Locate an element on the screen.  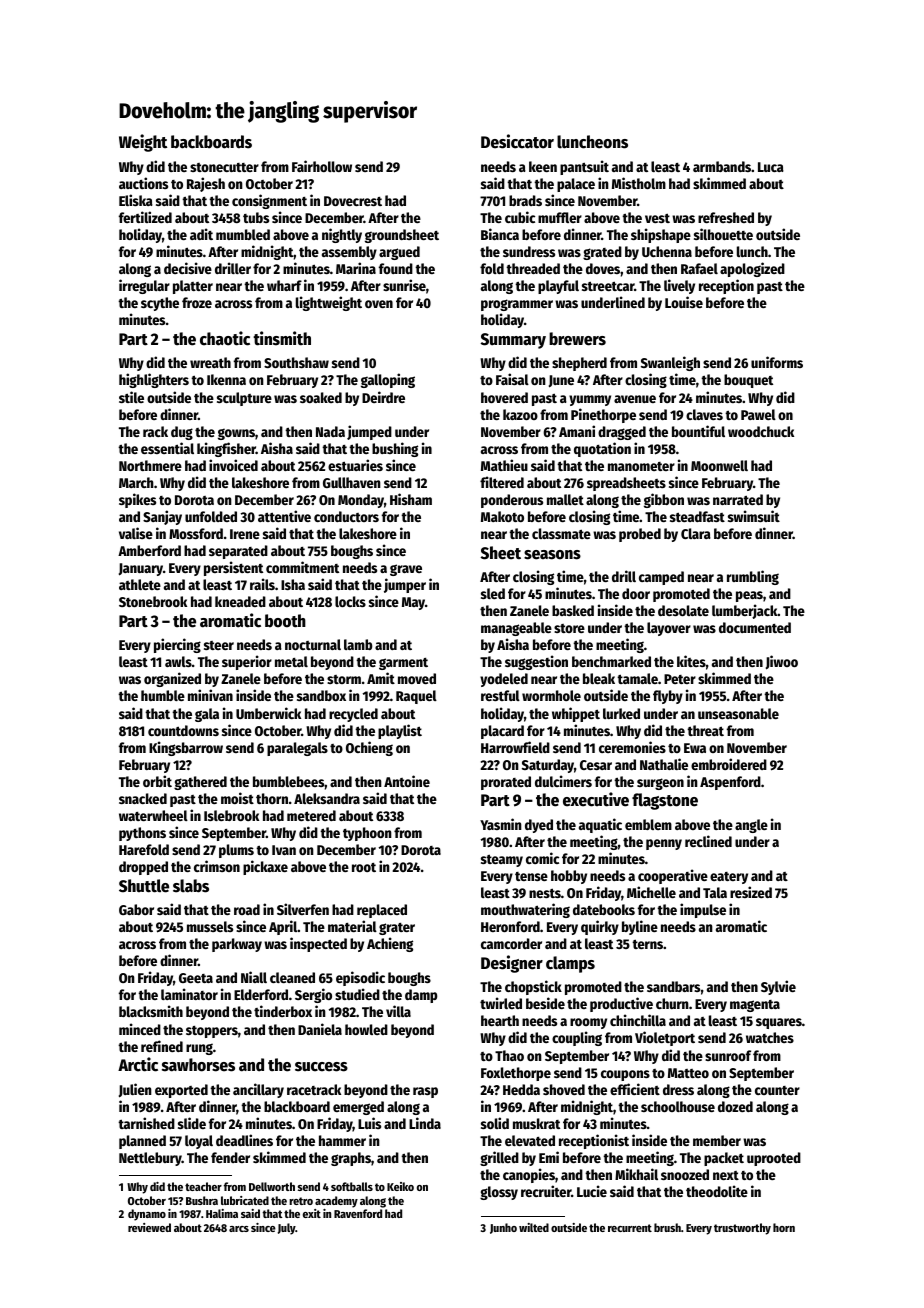
schoolhouse is located at coordinates (678, 1106).
